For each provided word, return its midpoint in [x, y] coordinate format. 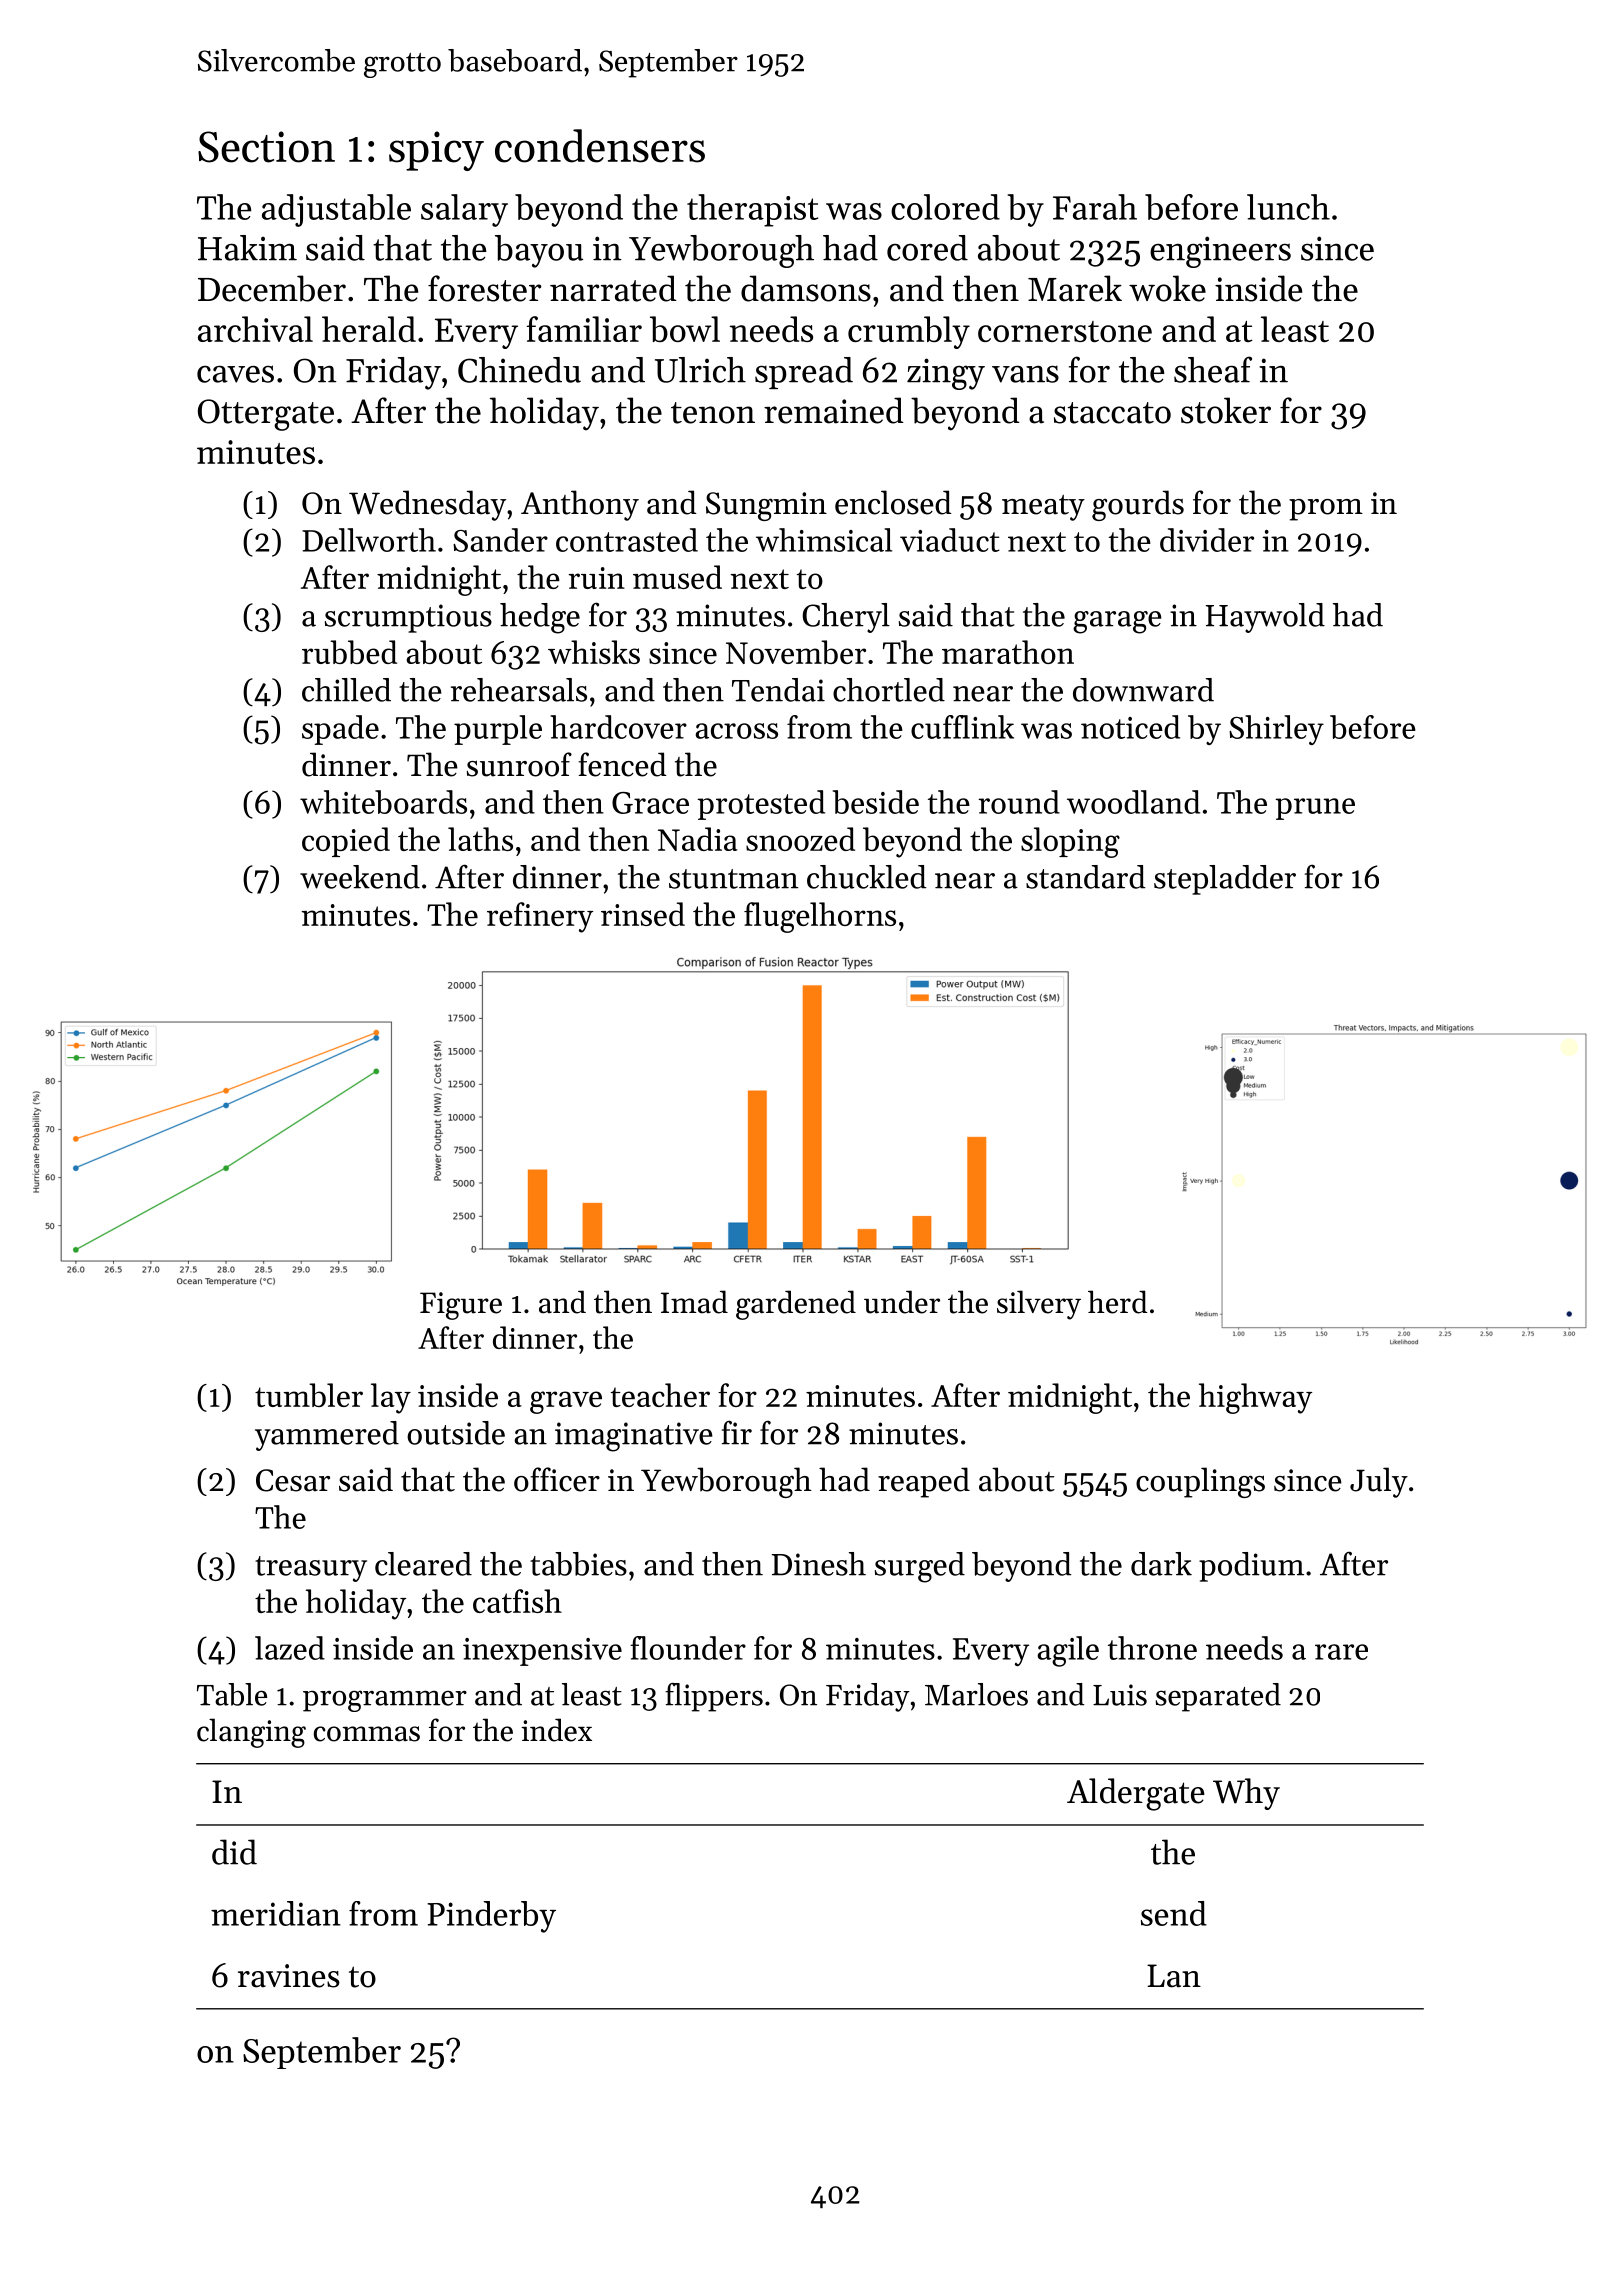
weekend [360, 877]
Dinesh [819, 1564]
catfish [517, 1601]
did [234, 1852]
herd [1118, 1302]
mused [677, 577]
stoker [1226, 410]
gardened [796, 1305]
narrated [613, 288]
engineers [1220, 252]
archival [255, 329]
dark [1161, 1564]
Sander [500, 540]
